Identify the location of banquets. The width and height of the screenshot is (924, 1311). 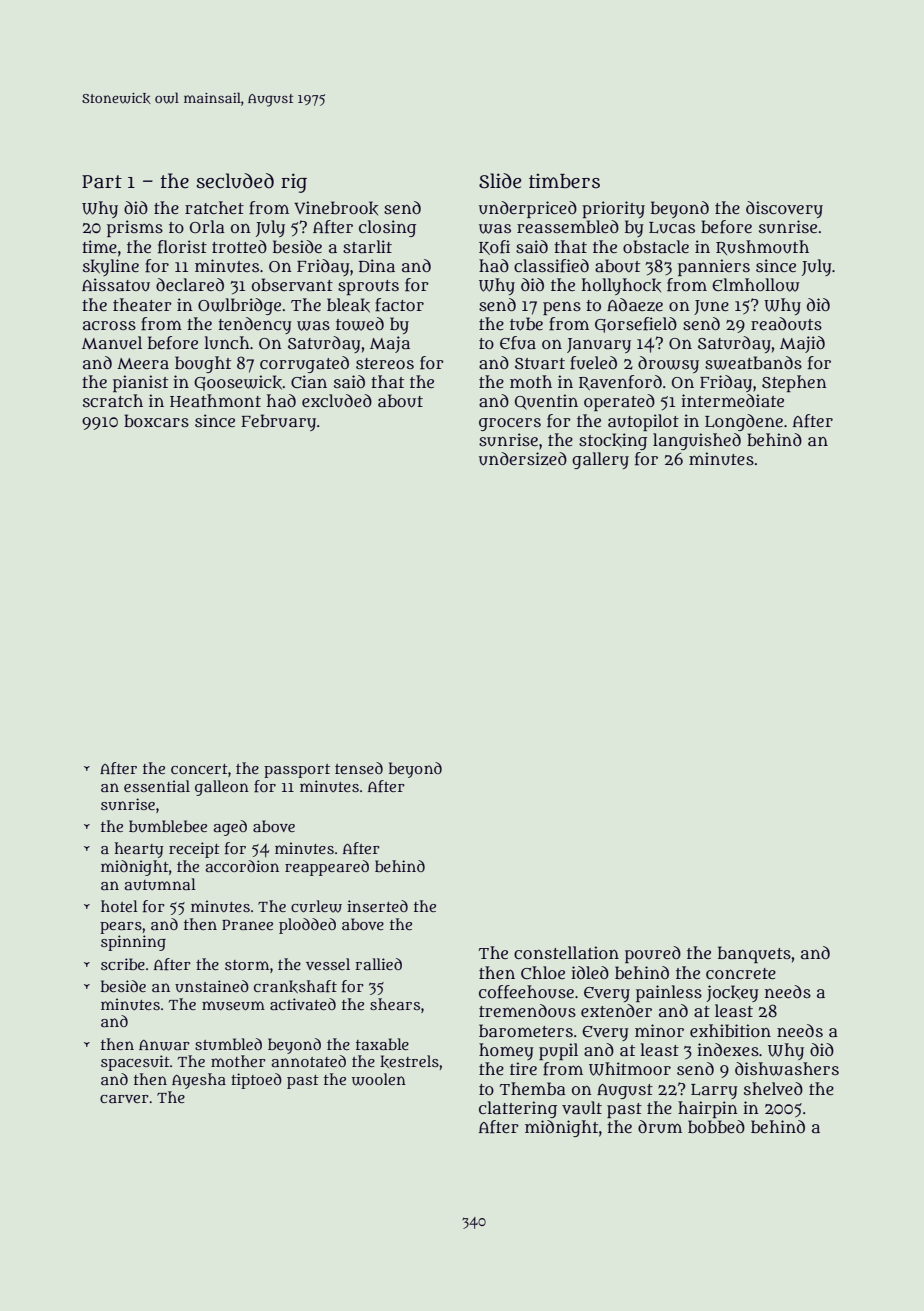
(754, 954).
